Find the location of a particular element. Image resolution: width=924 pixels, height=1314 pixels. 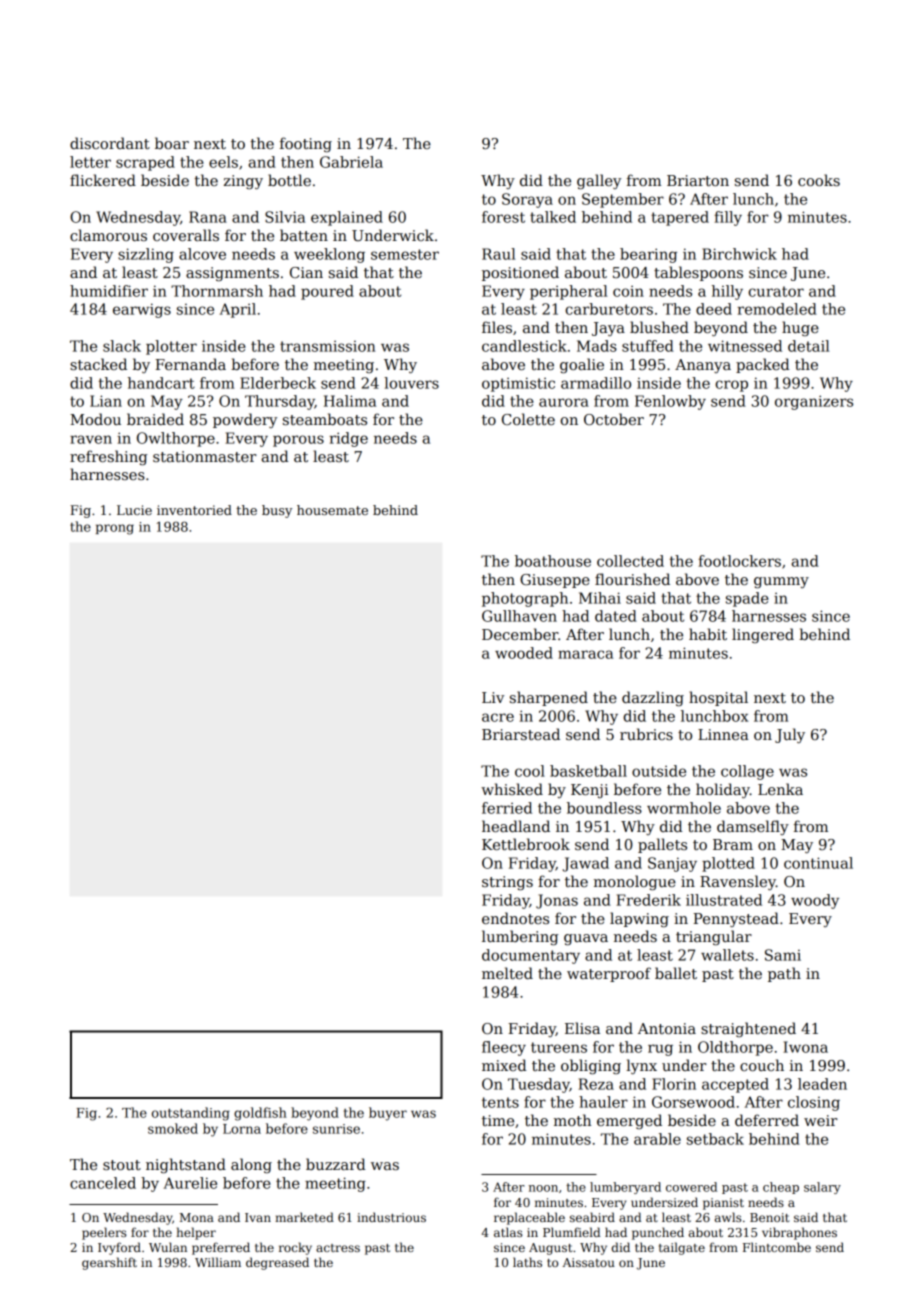

December is located at coordinates (520, 634).
